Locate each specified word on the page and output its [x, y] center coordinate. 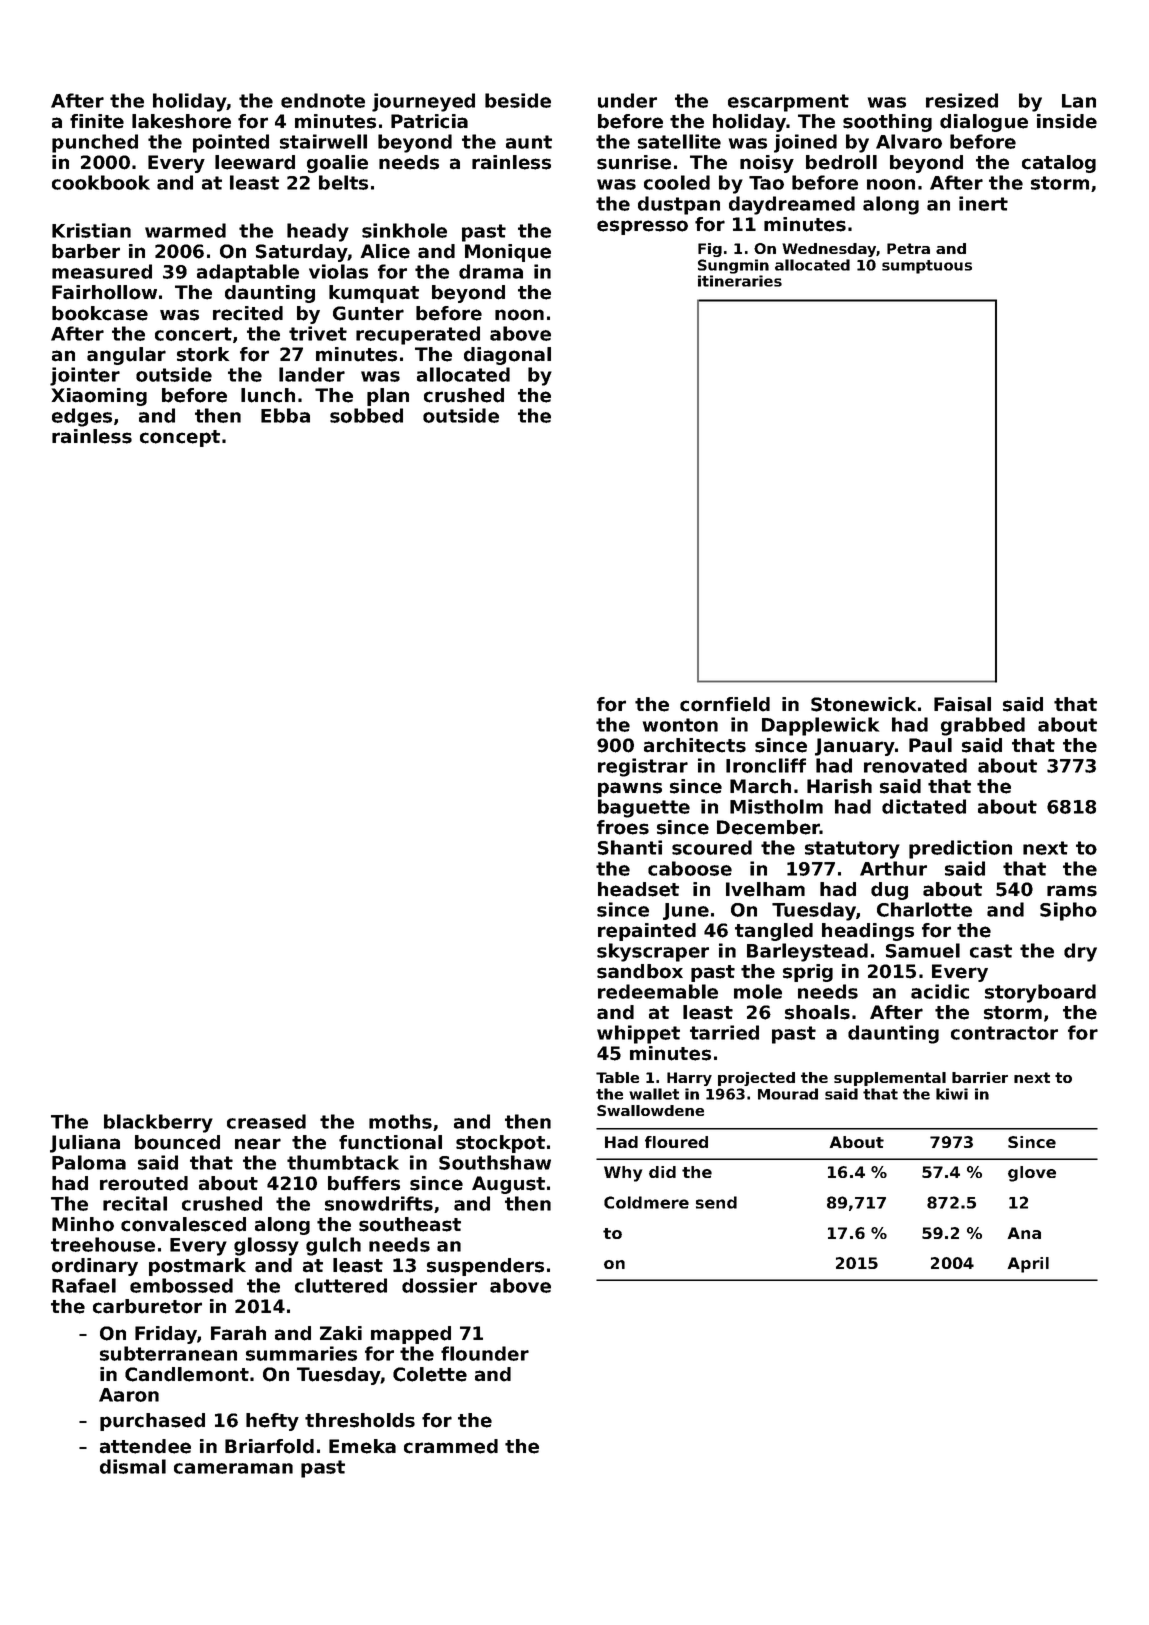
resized [962, 100]
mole [758, 991]
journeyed [423, 102]
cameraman [233, 1468]
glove [1032, 1174]
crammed [451, 1446]
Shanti [630, 847]
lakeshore [181, 121]
